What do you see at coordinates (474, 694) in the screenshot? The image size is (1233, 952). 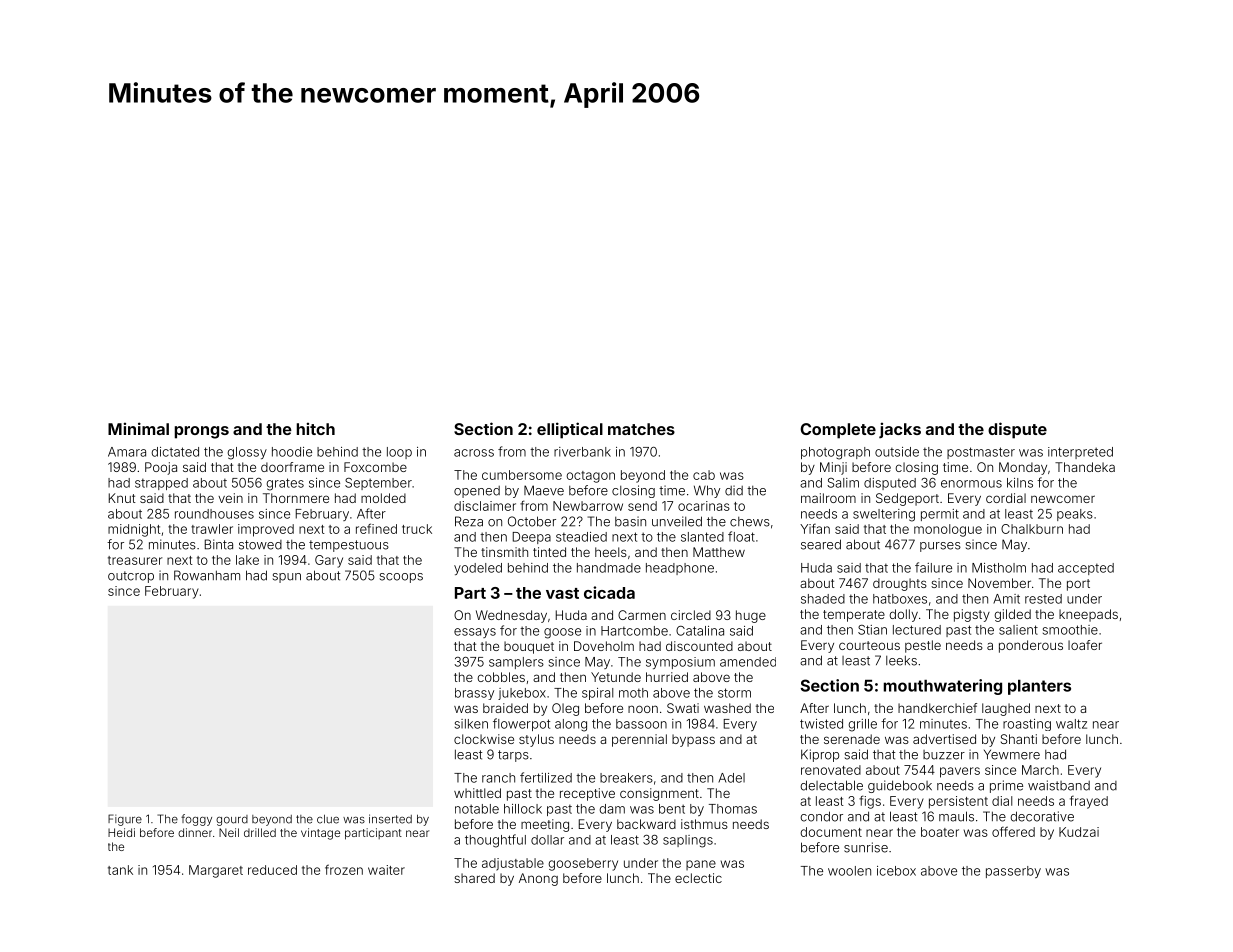 I see `brassy` at bounding box center [474, 694].
